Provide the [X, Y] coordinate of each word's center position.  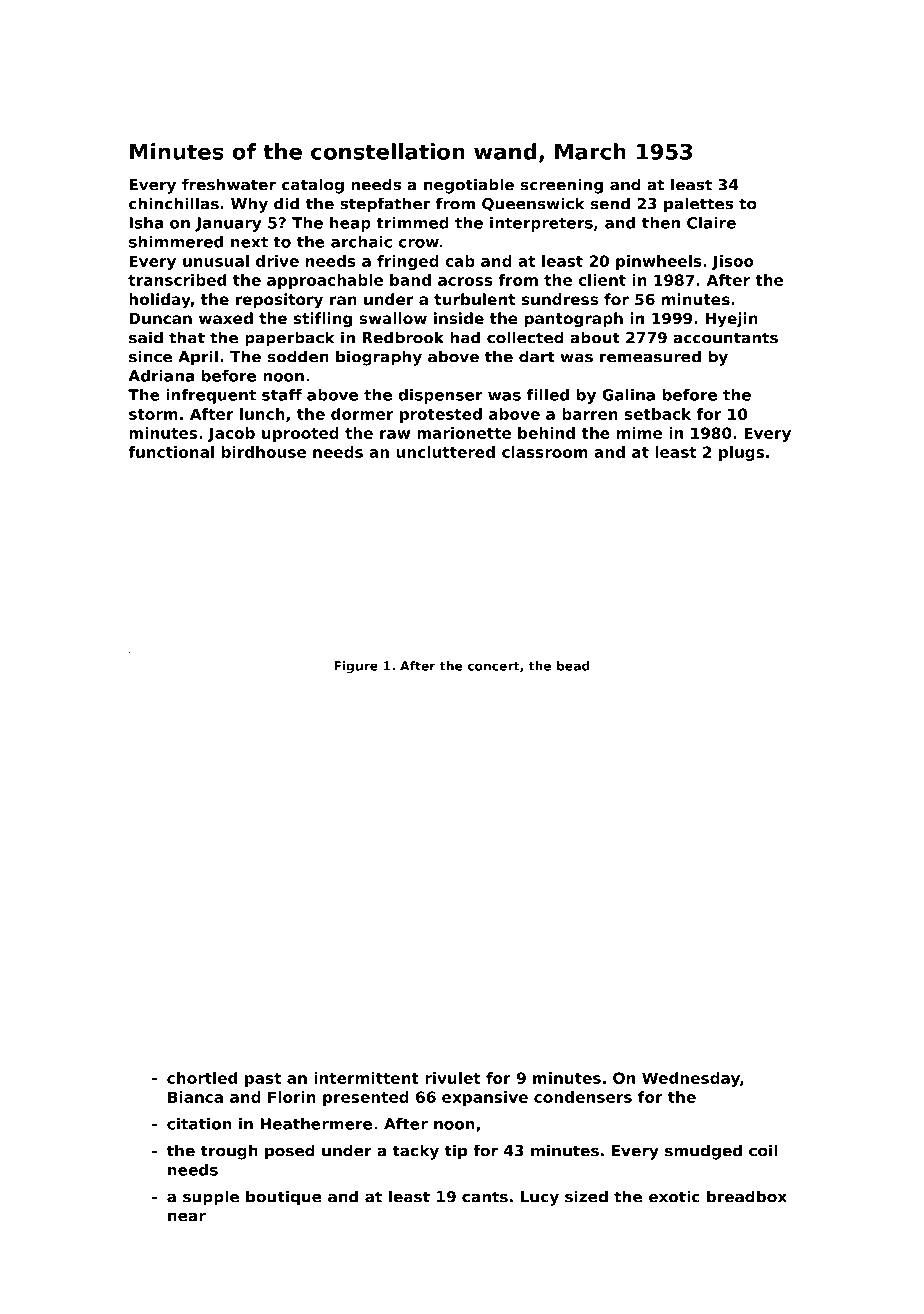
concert [493, 666]
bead [573, 666]
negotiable [469, 186]
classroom [545, 452]
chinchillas [174, 203]
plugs [741, 453]
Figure [356, 667]
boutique [284, 1198]
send [610, 203]
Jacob [231, 434]
